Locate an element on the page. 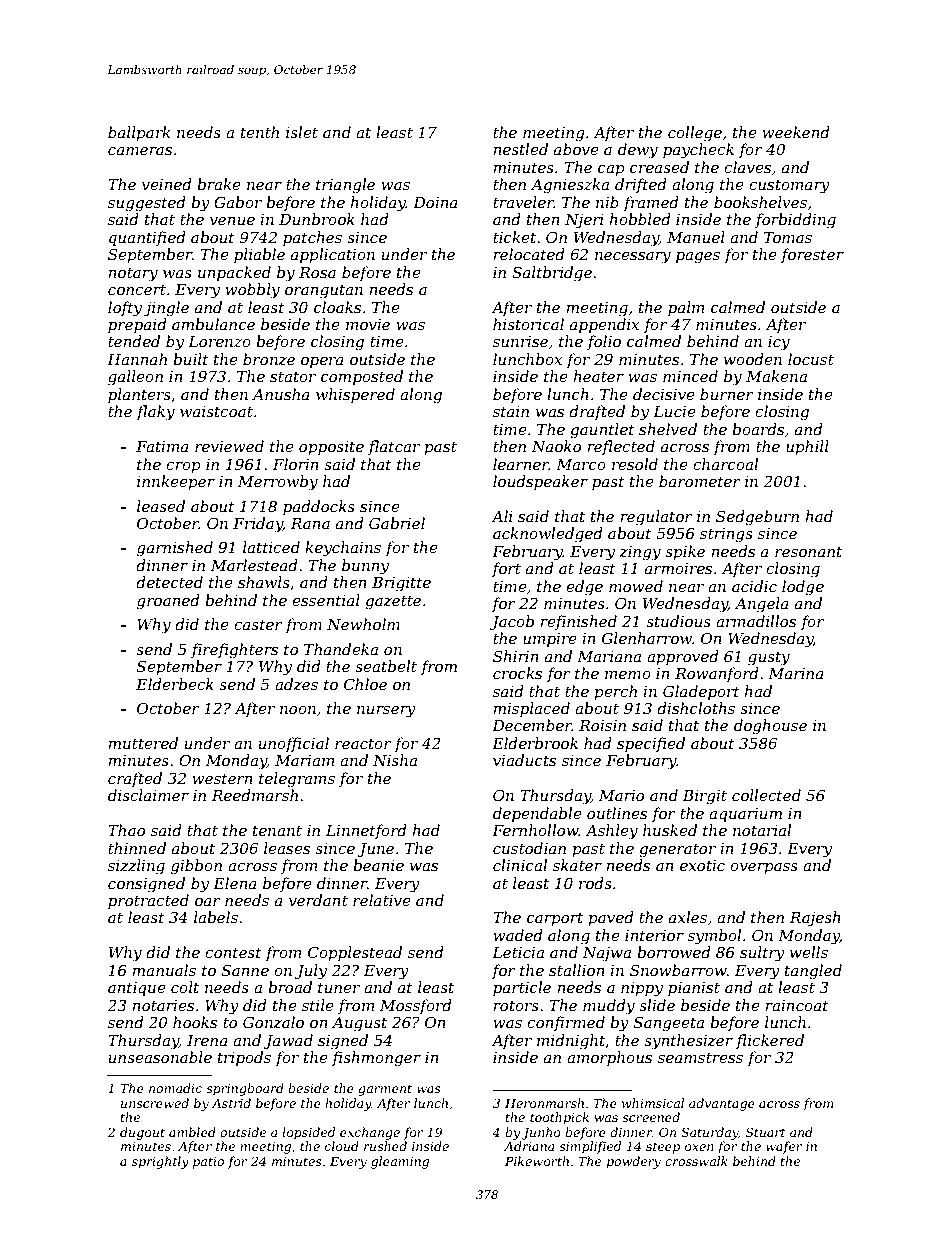 This document has height=1233, width=952. patio is located at coordinates (208, 1163).
